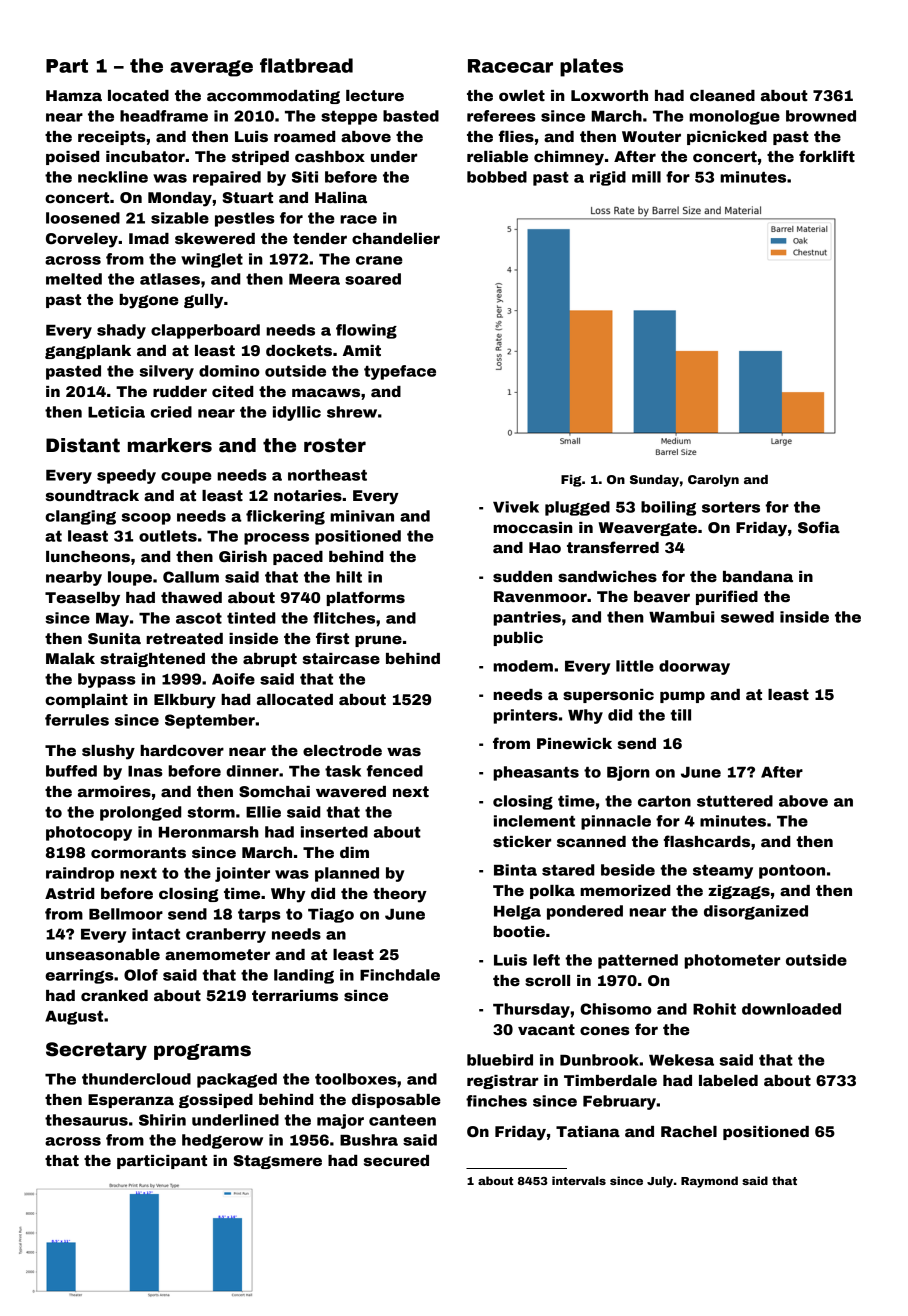 The height and width of the screenshot is (1316, 908). I want to click on Pinewick, so click(574, 743).
